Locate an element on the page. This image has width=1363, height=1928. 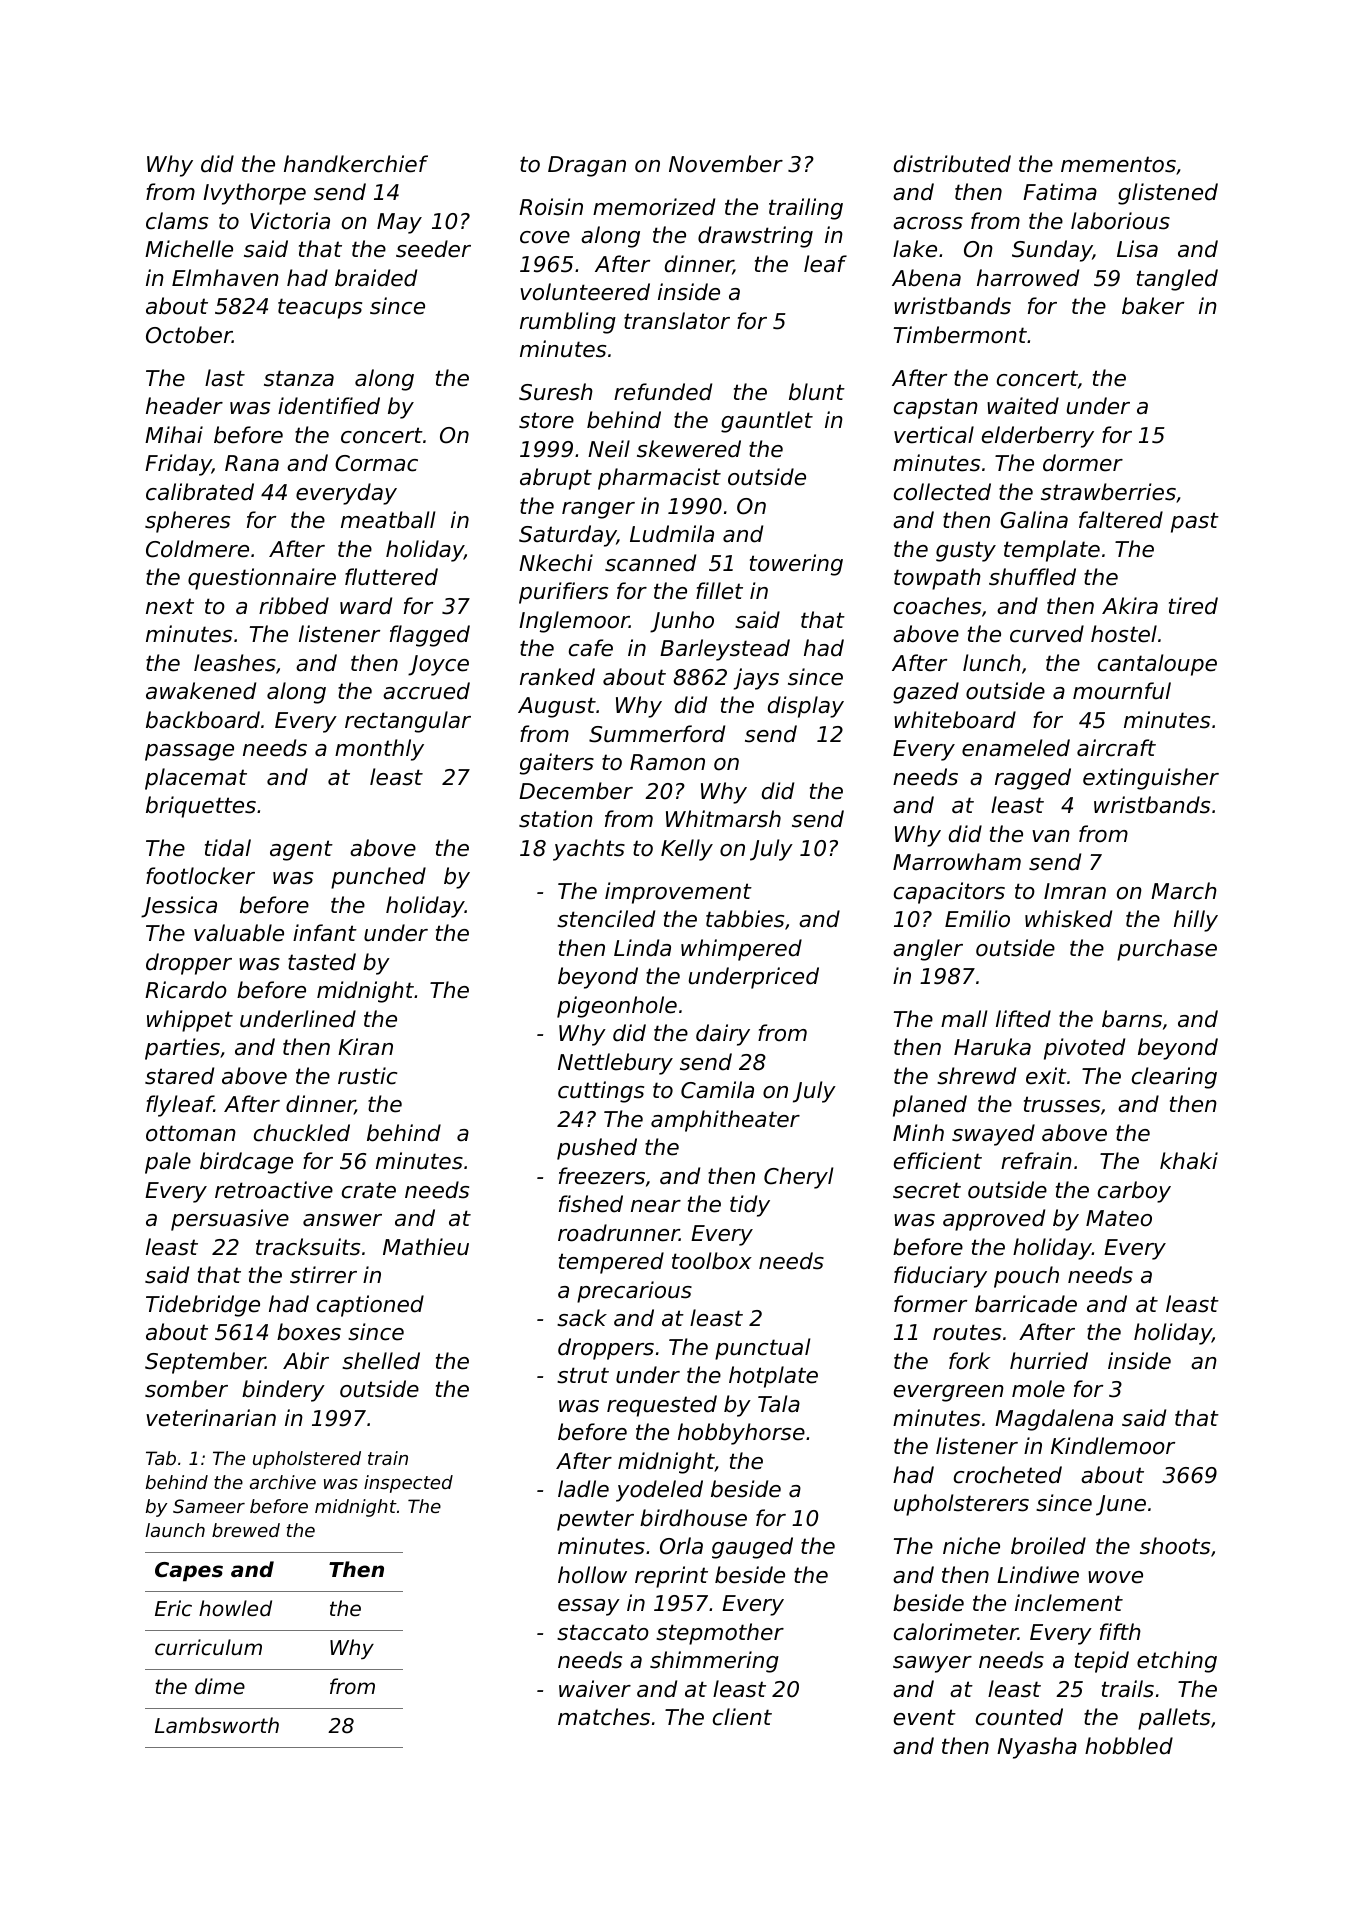
Ivythorpe is located at coordinates (254, 194).
